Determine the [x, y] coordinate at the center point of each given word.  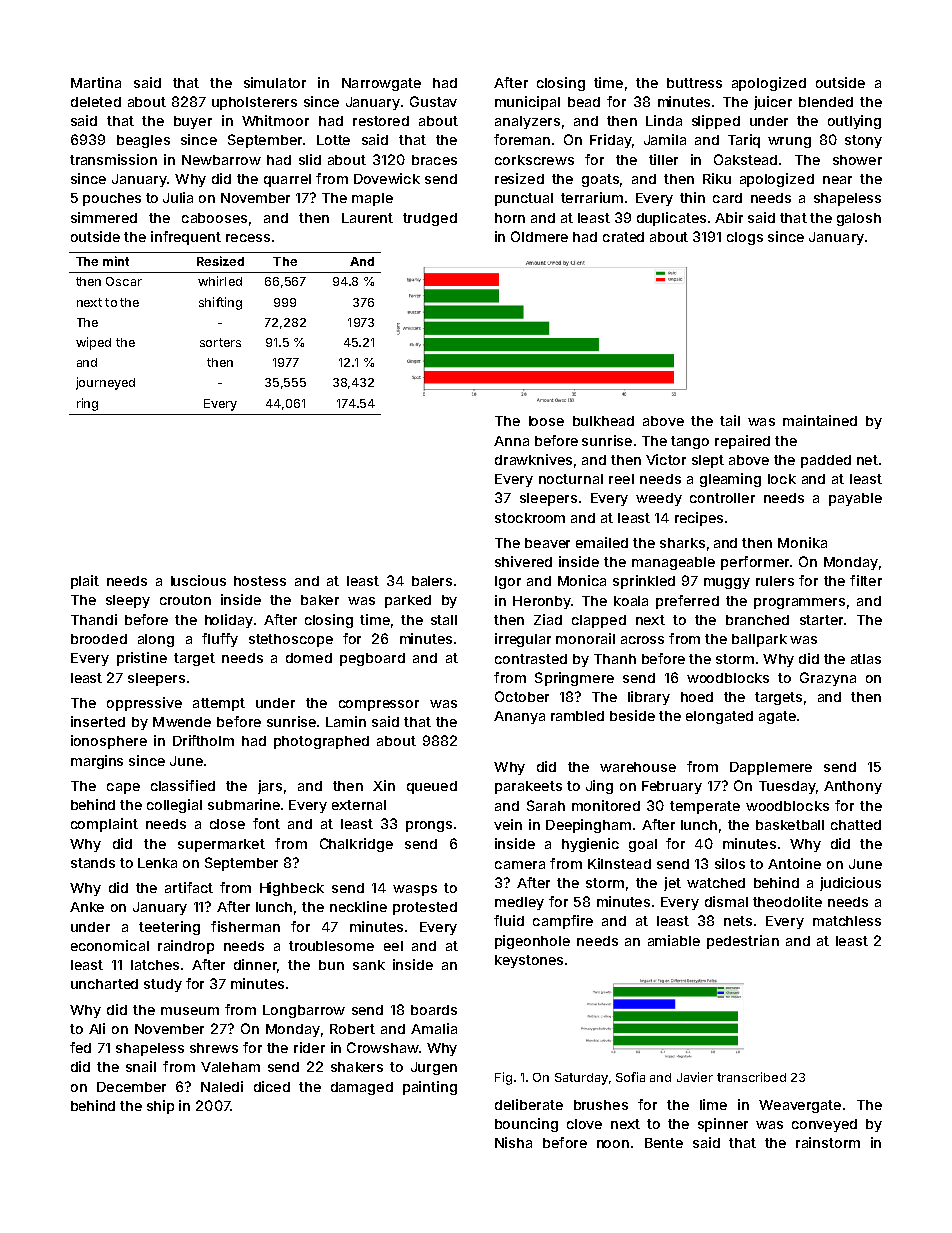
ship [160, 1107]
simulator [275, 82]
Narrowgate [381, 84]
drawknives [533, 459]
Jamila [665, 139]
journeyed [105, 383]
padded [826, 461]
